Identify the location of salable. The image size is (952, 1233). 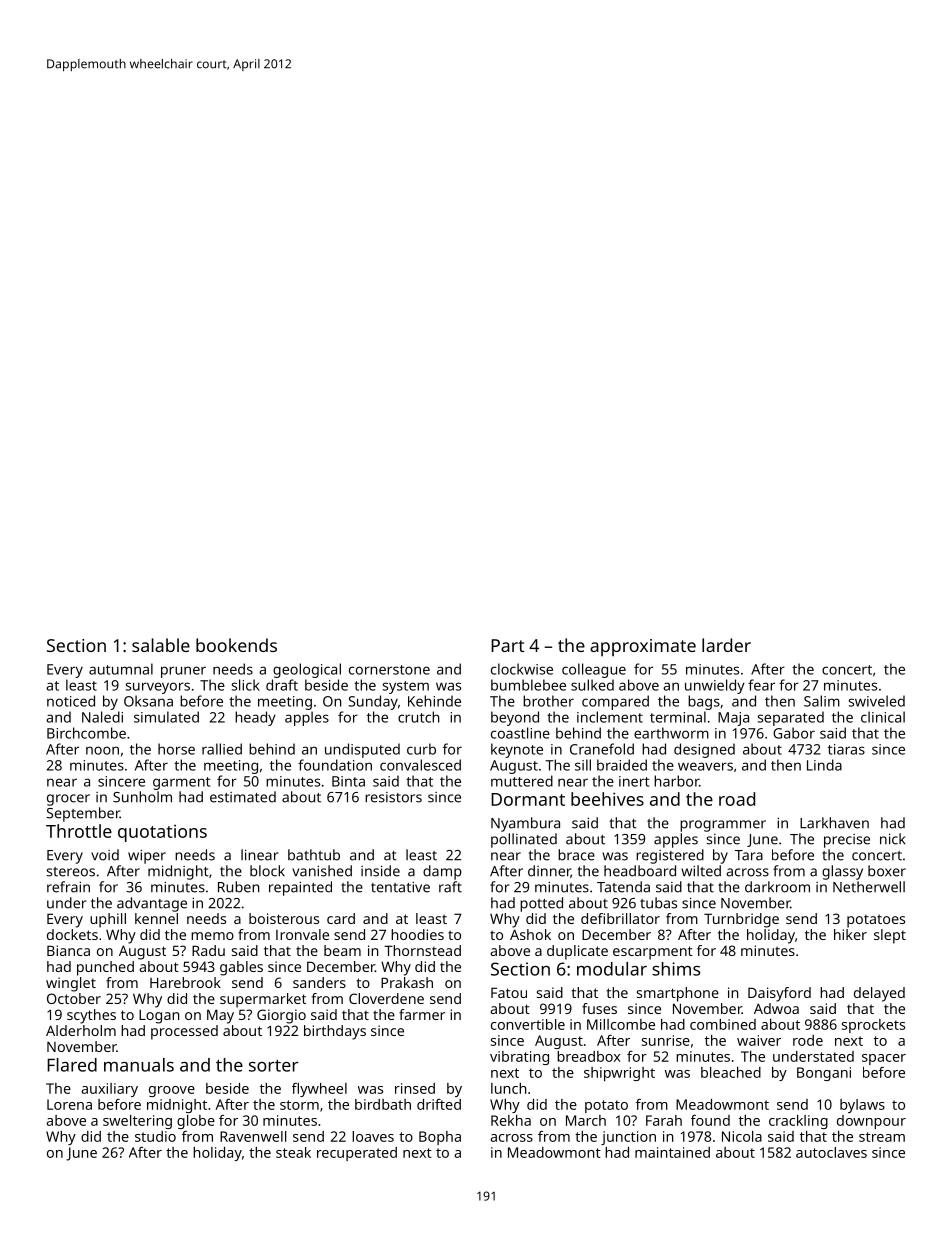
(161, 645).
